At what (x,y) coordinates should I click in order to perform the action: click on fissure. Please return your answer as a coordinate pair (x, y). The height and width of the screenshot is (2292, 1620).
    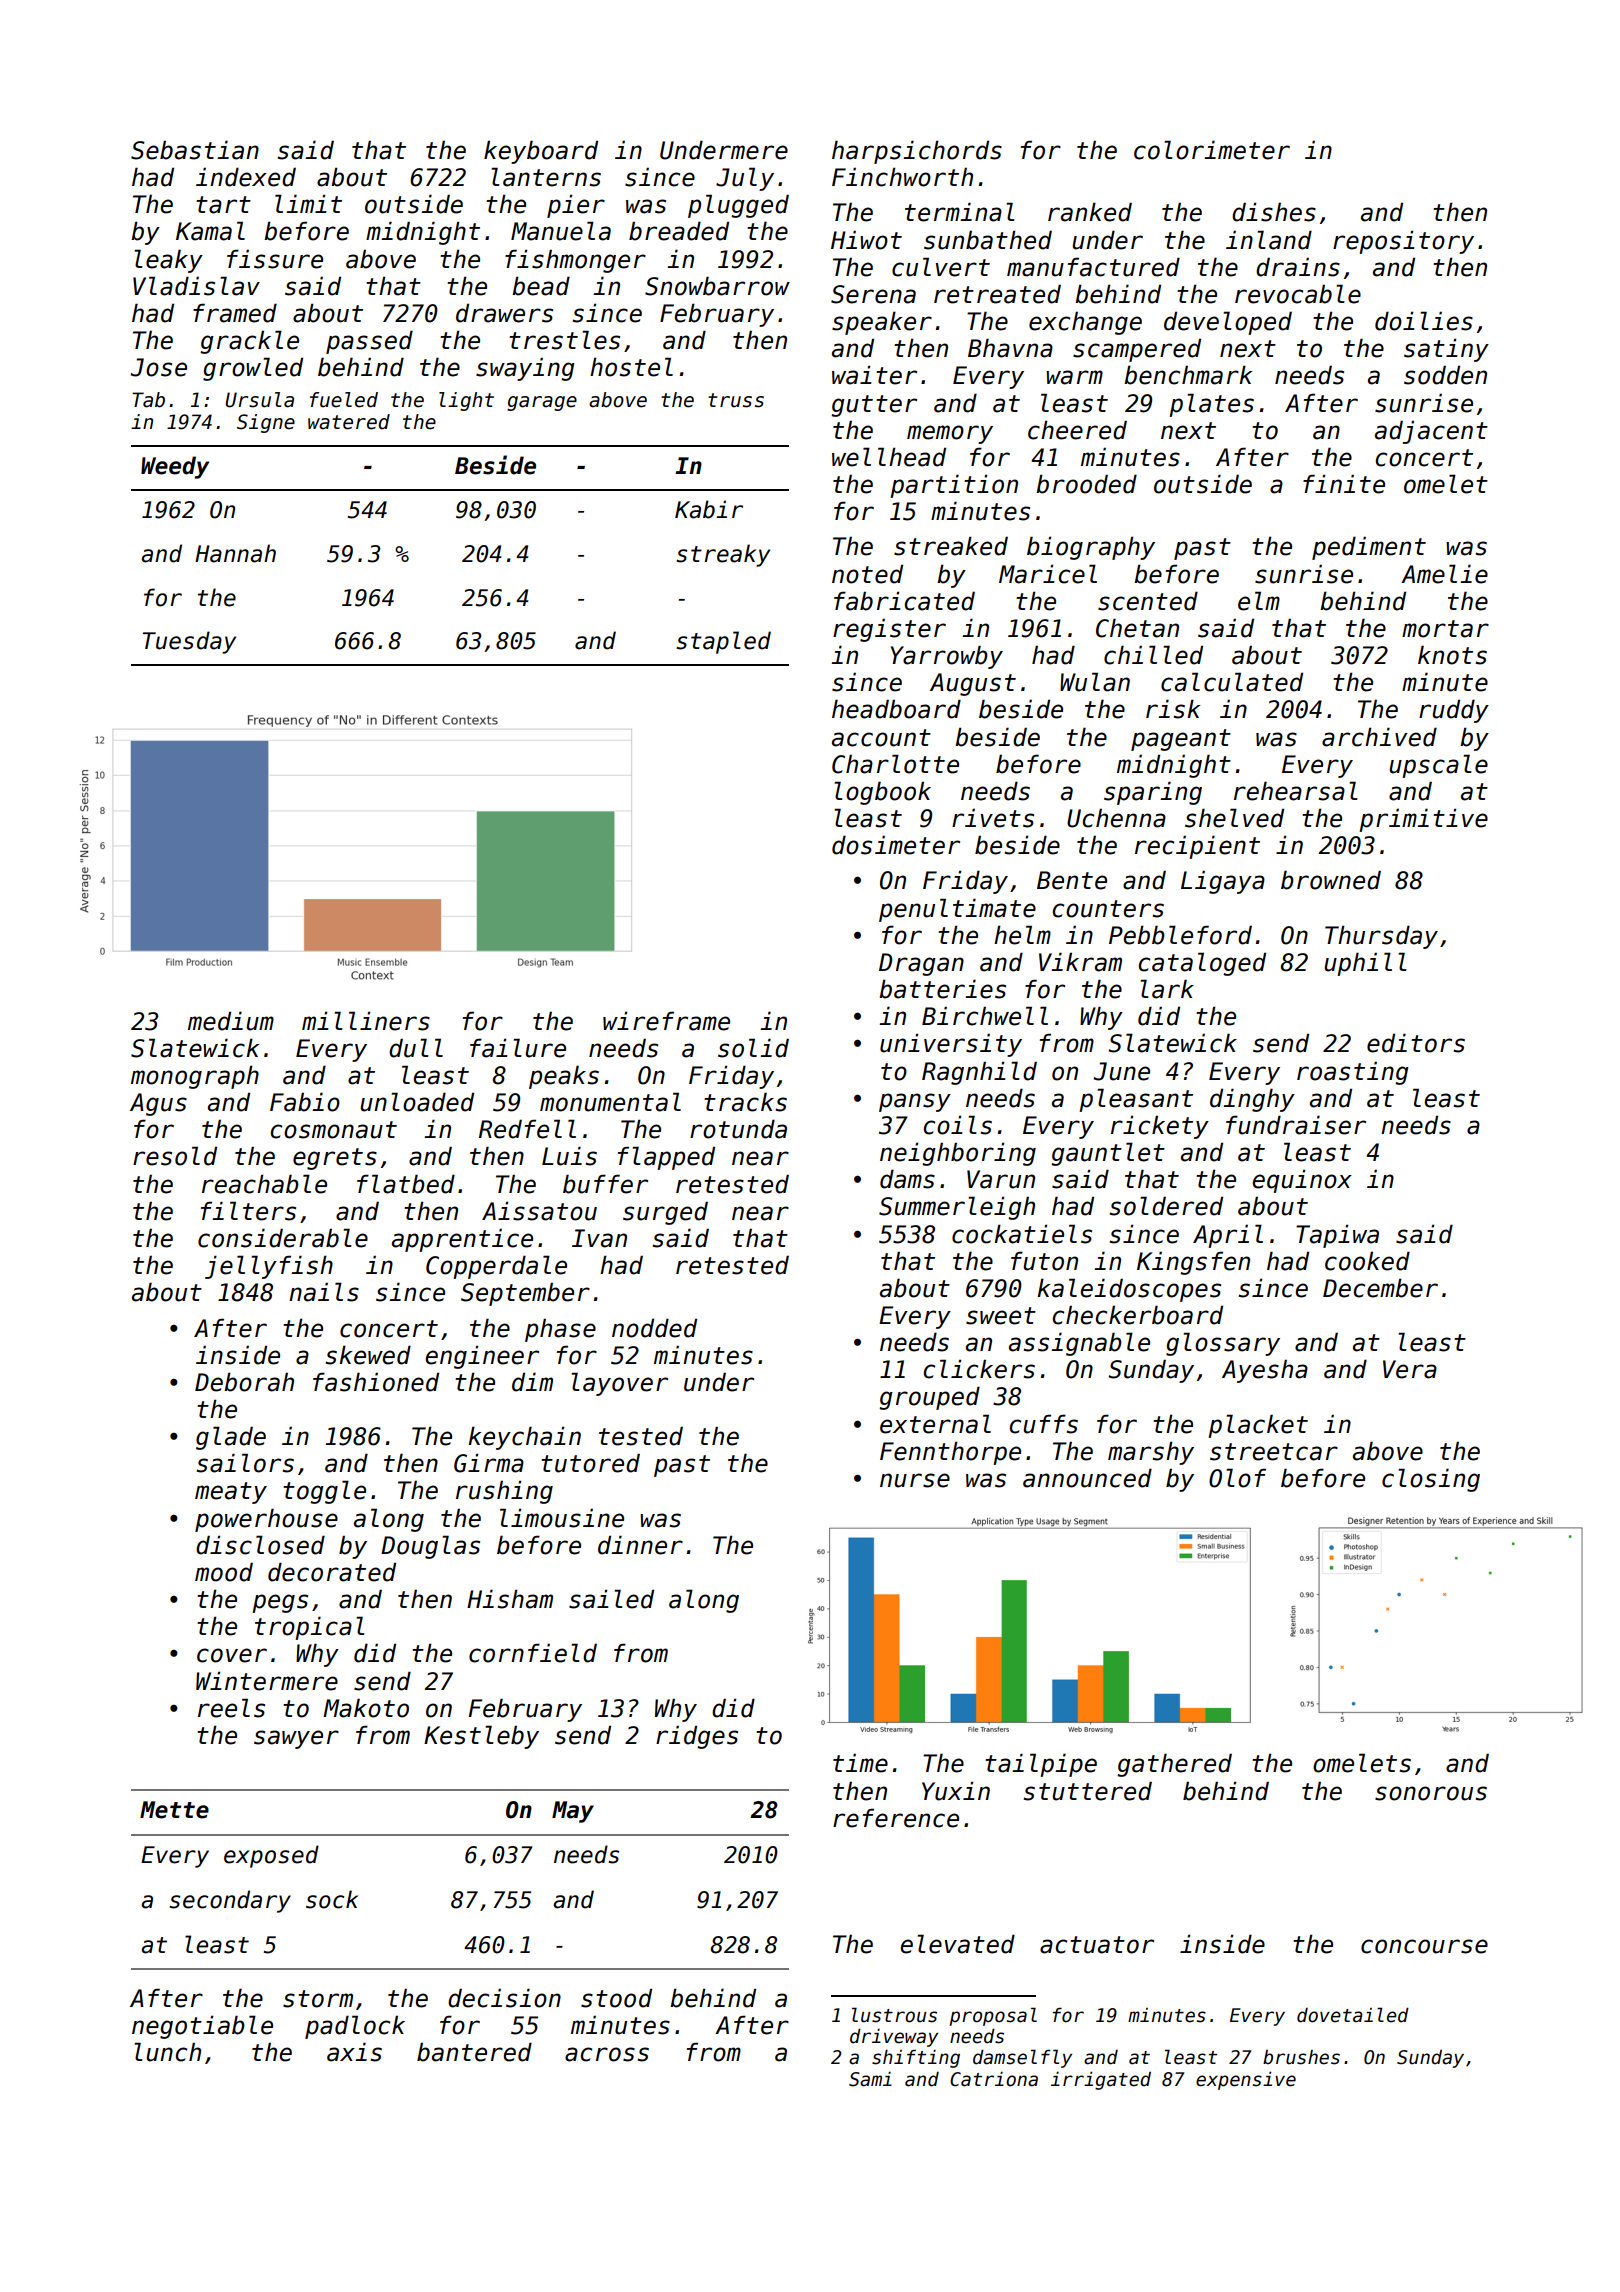
    Looking at the image, I should click on (275, 259).
